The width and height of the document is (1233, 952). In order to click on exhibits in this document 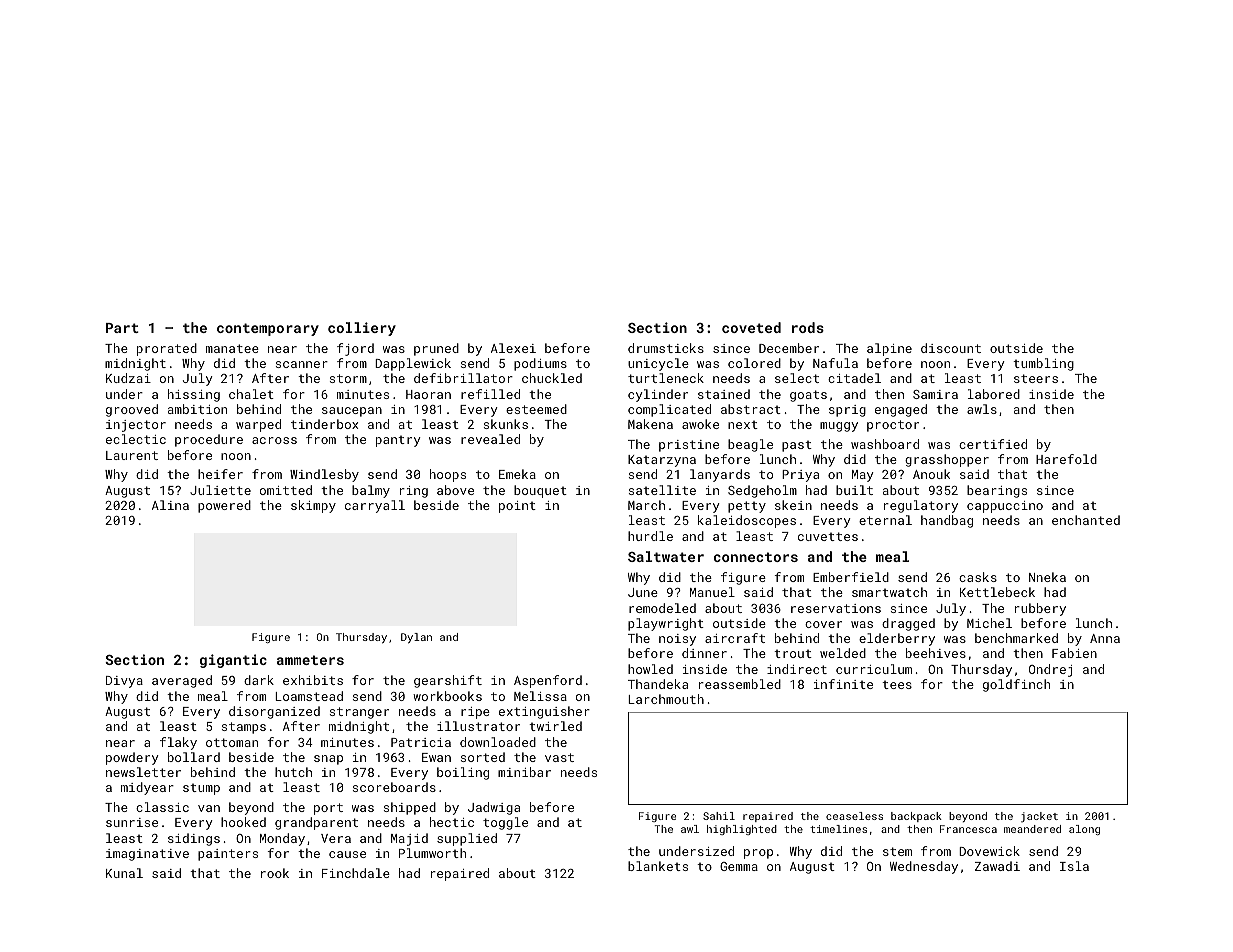, I will do `click(313, 680)`.
